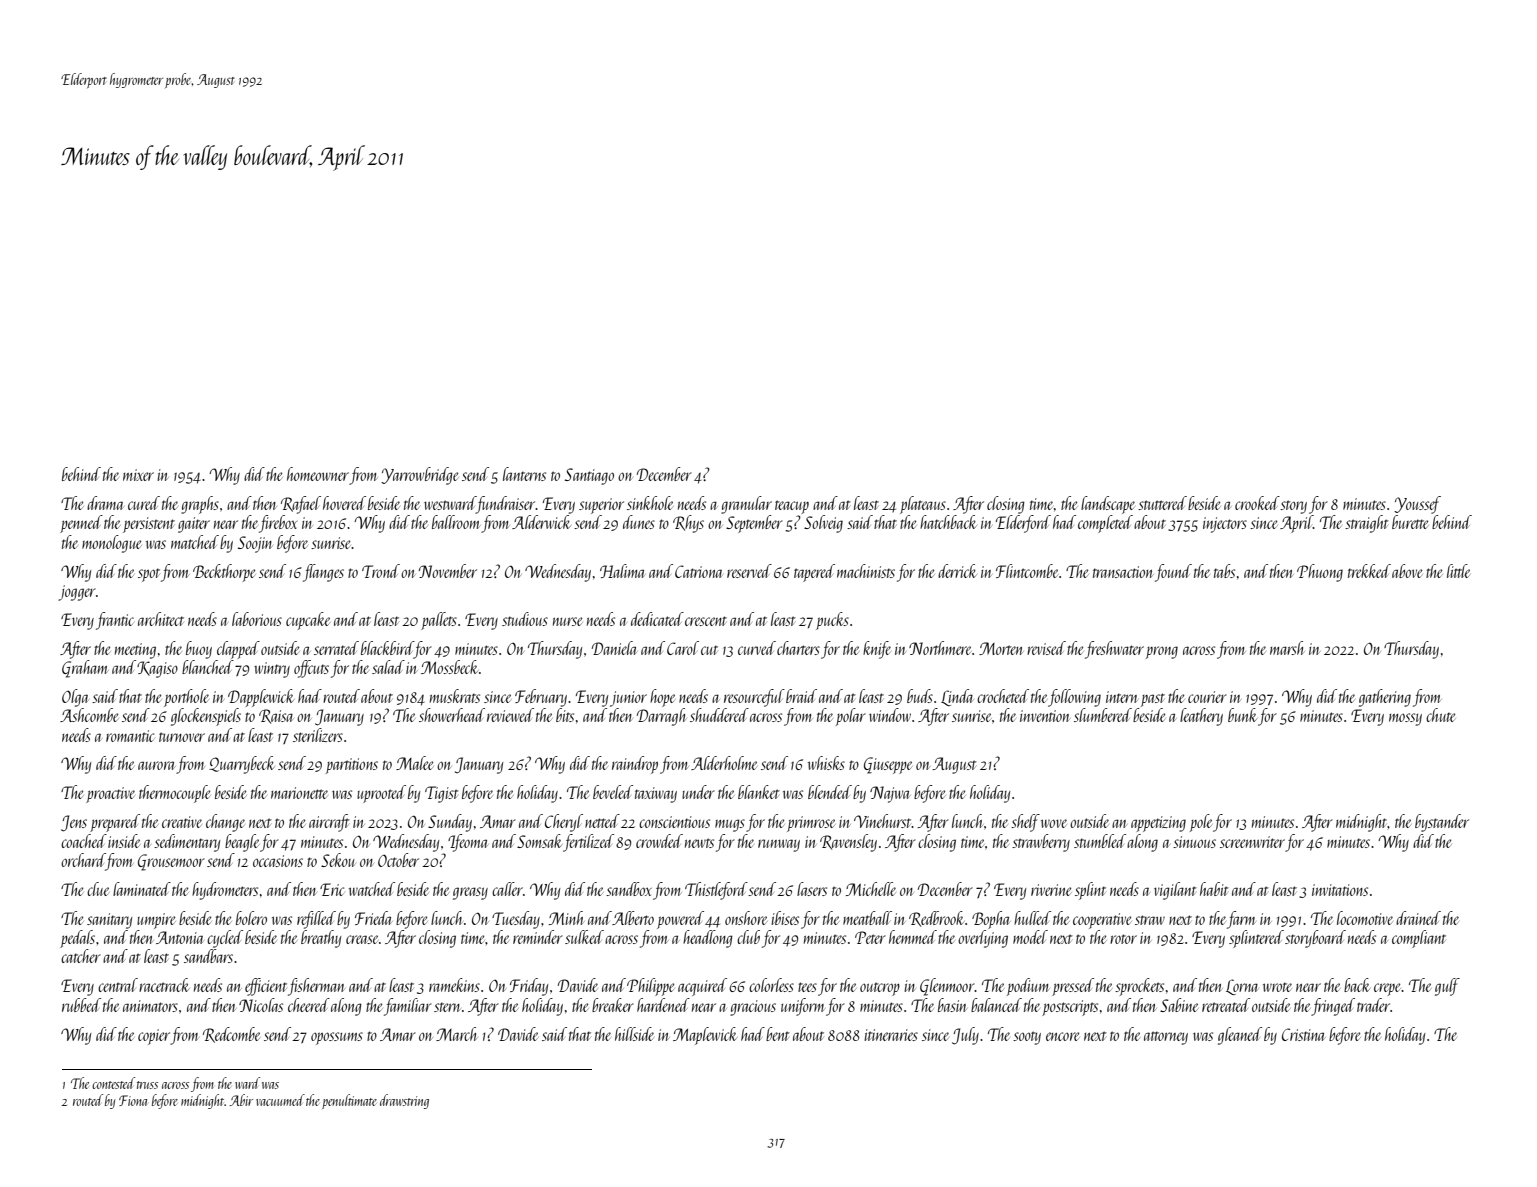  What do you see at coordinates (133, 1100) in the document?
I see `Fiona` at bounding box center [133, 1100].
